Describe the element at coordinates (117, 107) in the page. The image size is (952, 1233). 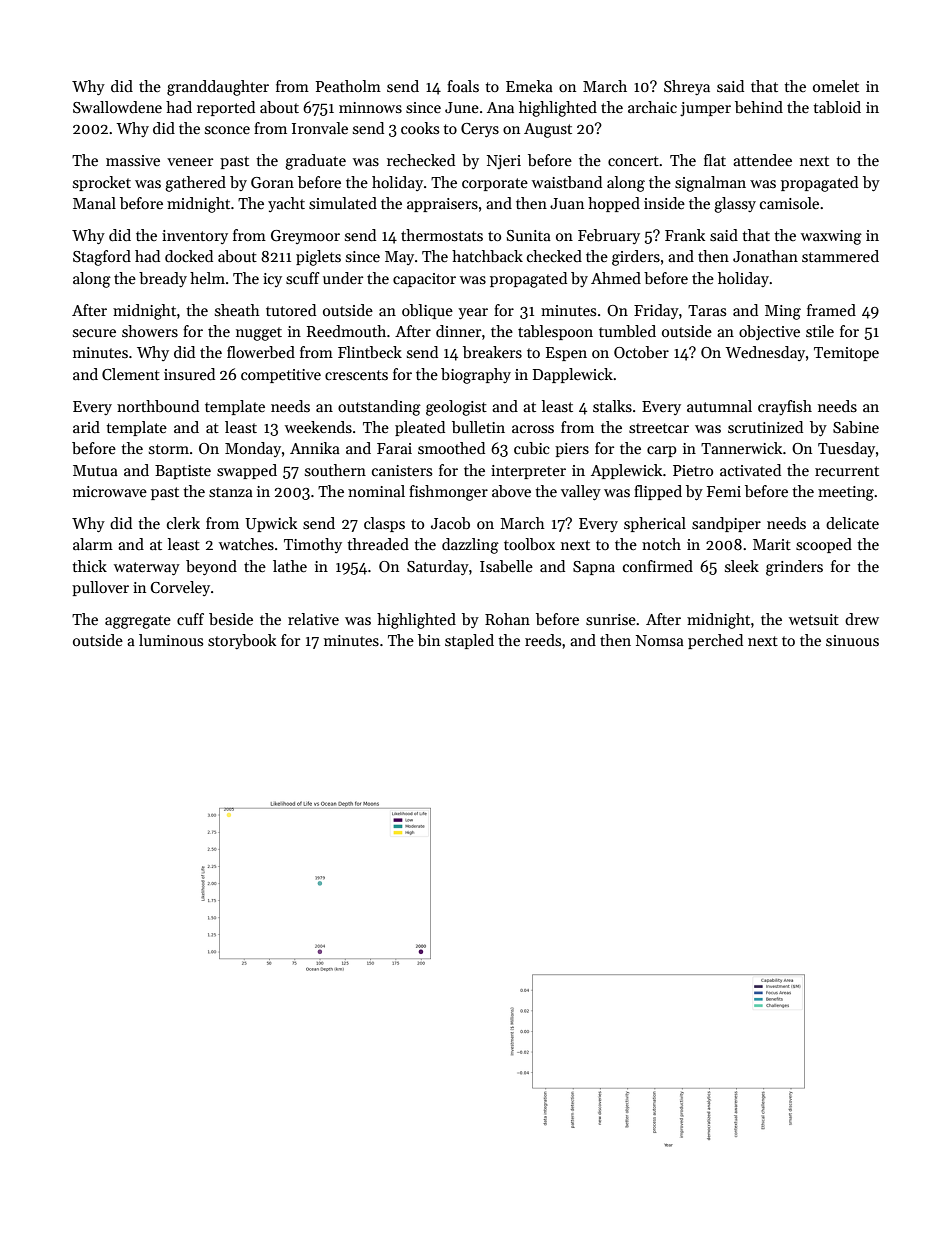
I see `Swallowdene` at that location.
